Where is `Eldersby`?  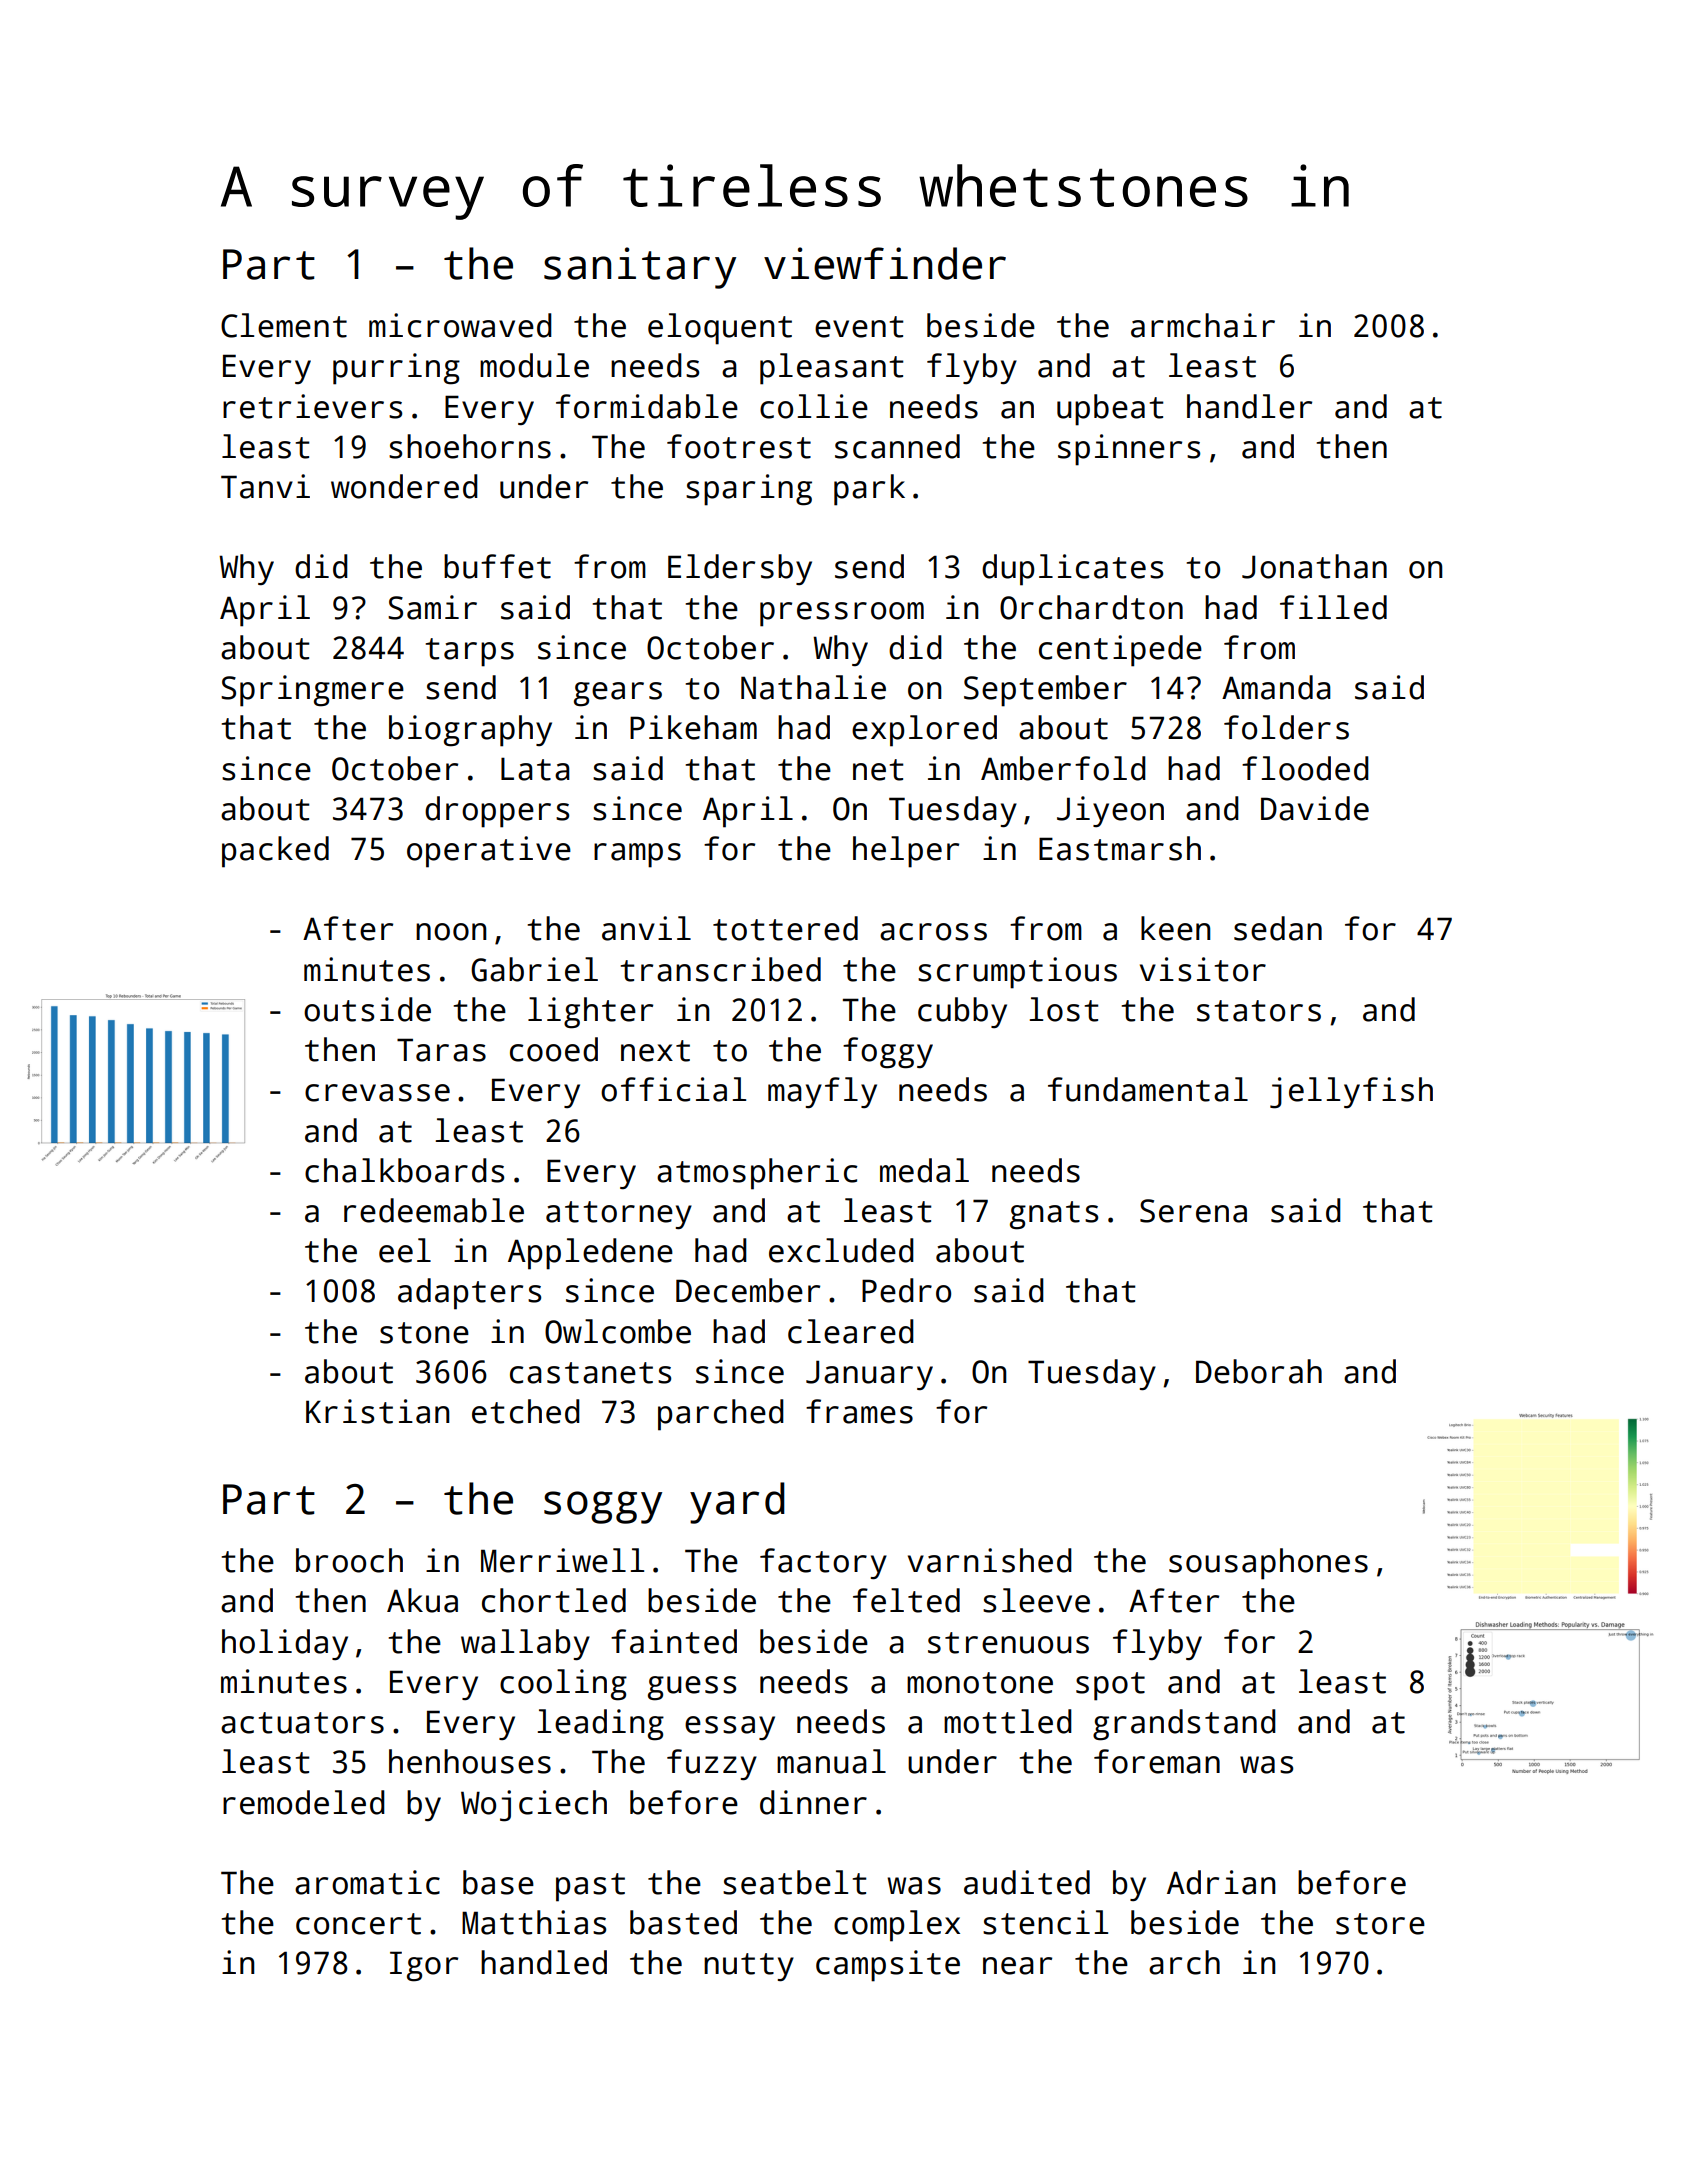 Eldersby is located at coordinates (740, 569).
